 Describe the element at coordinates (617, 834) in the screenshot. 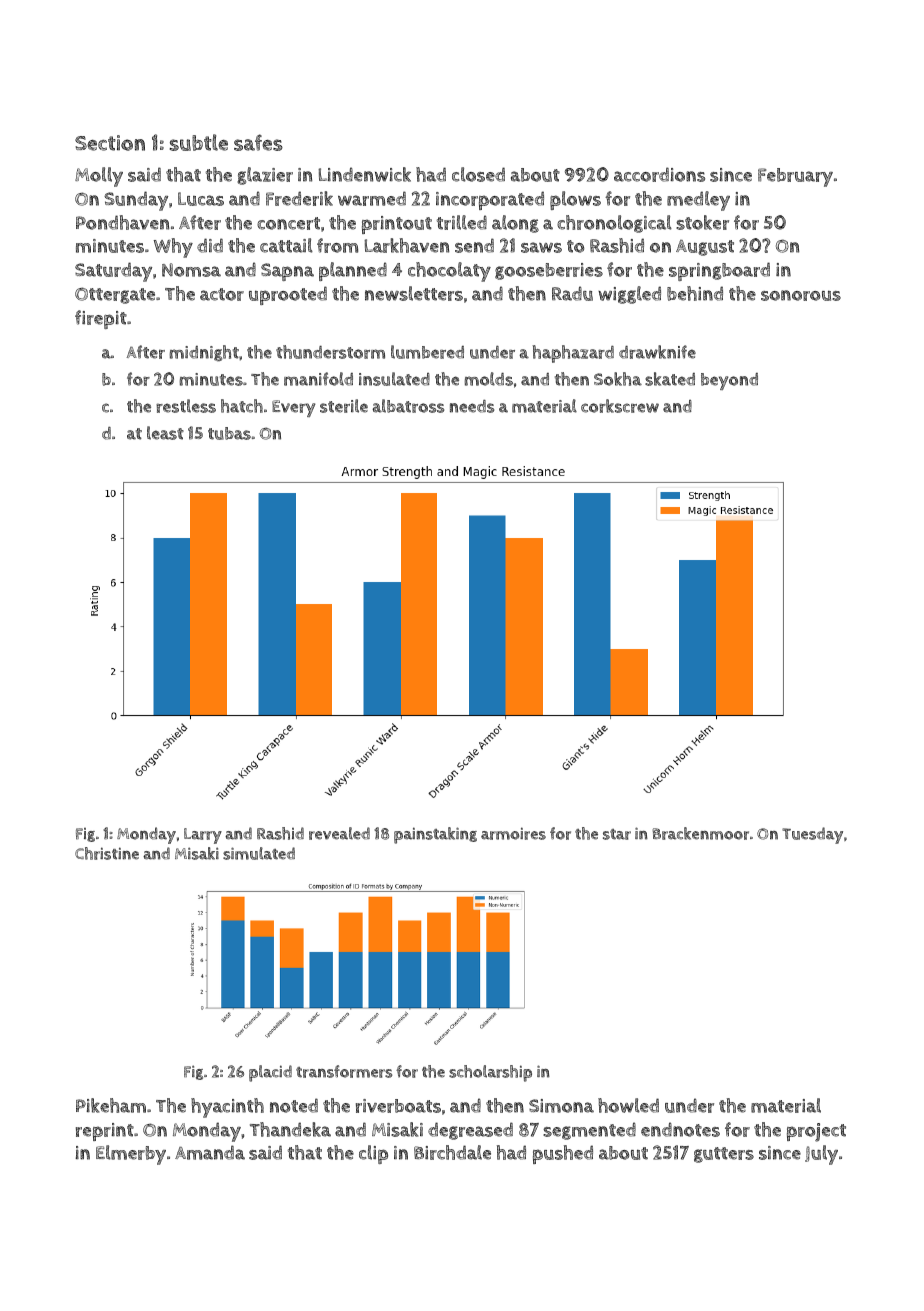

I see `star` at that location.
